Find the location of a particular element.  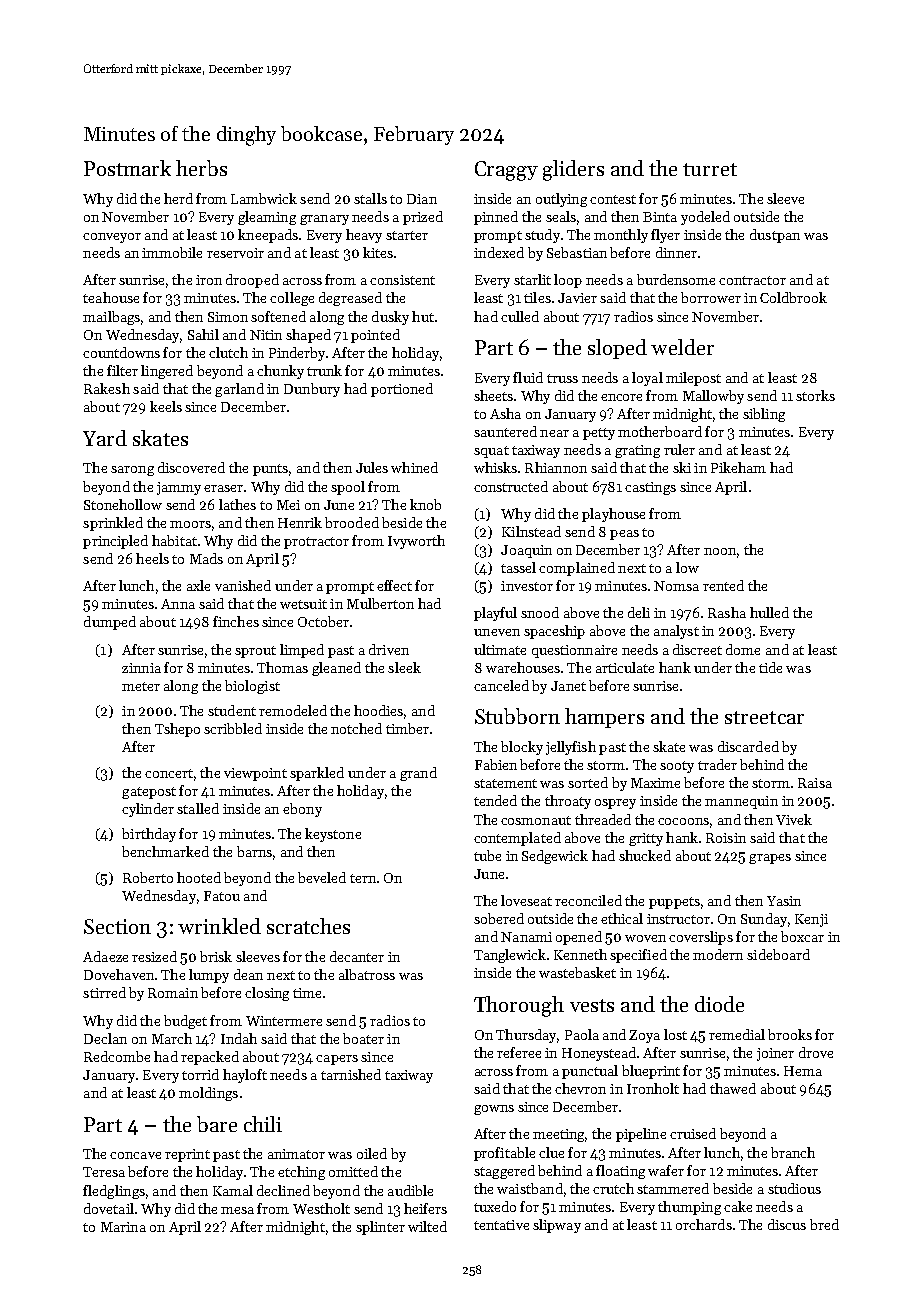

Anna is located at coordinates (178, 604).
